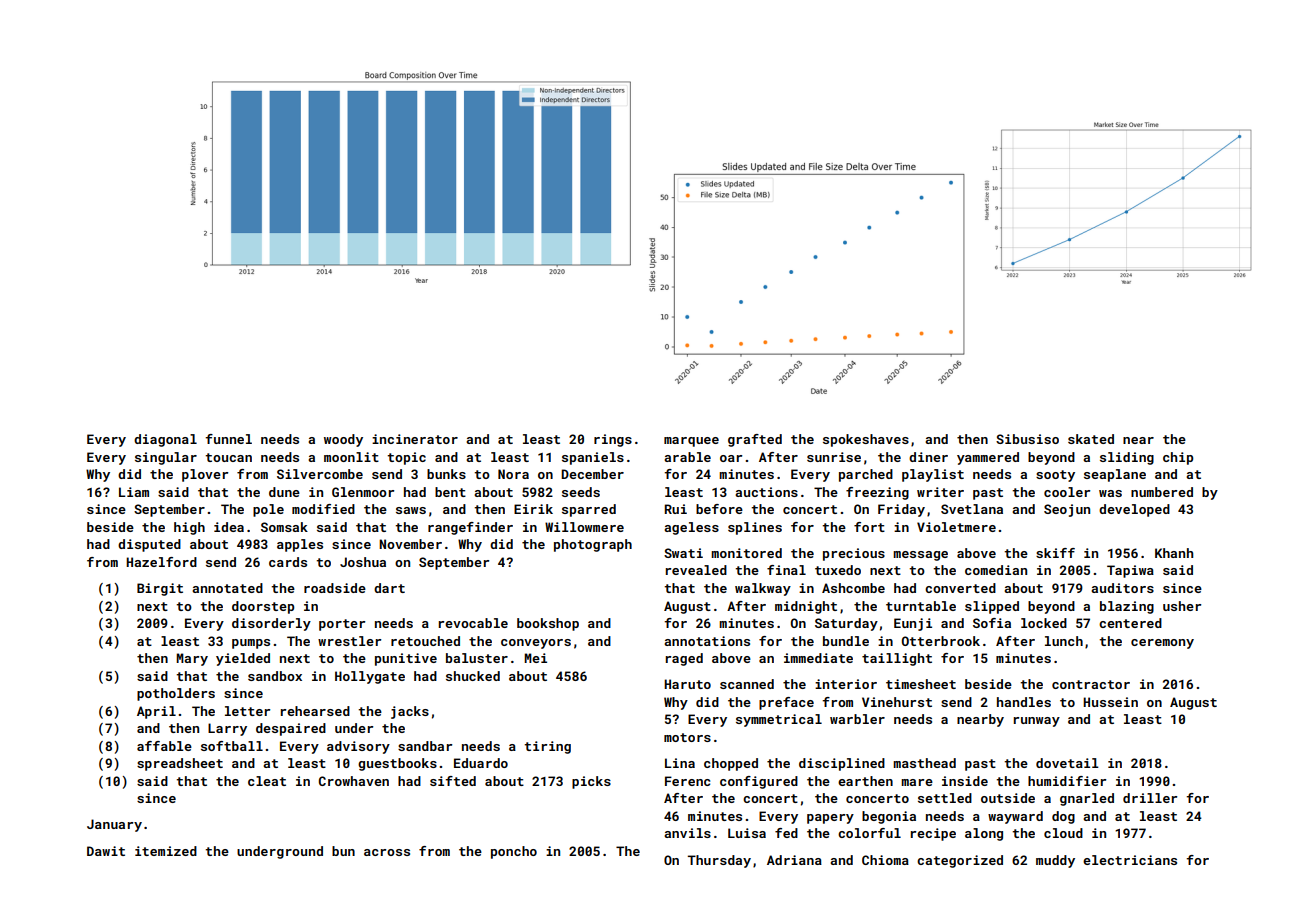  Describe the element at coordinates (806, 607) in the screenshot. I see `midnight` at that location.
